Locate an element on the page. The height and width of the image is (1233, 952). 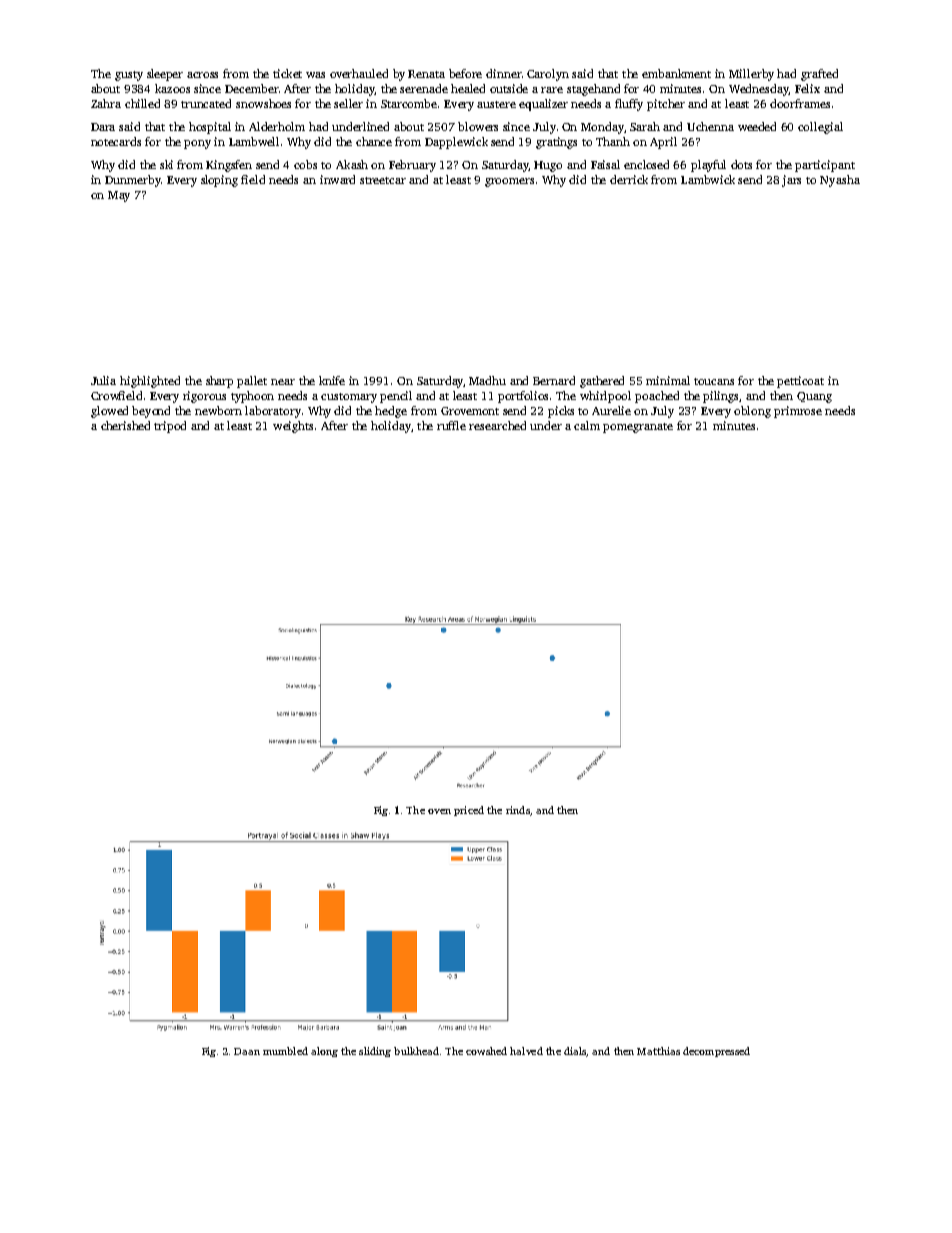
sloping is located at coordinates (219, 181).
